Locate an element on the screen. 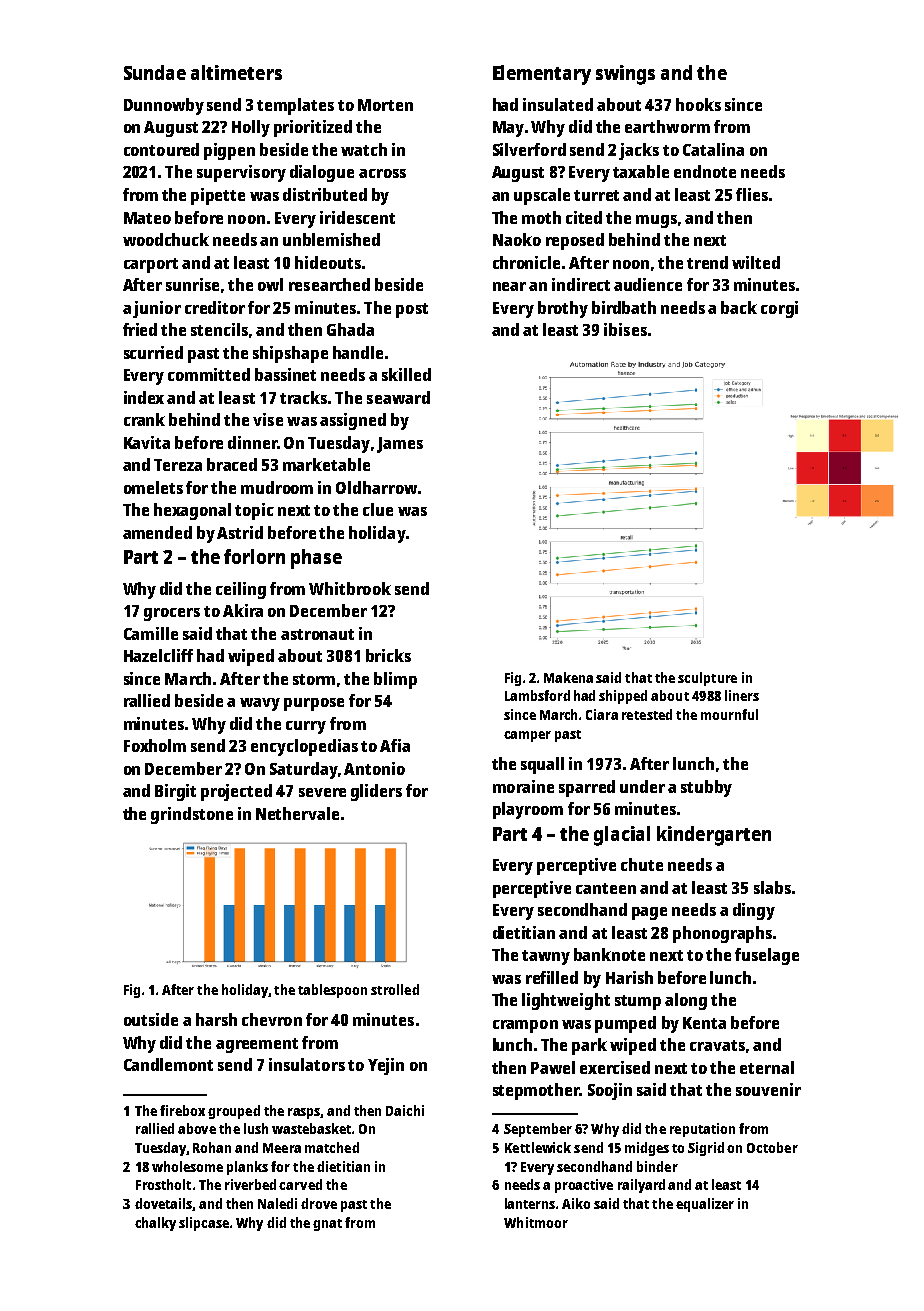 The width and height of the screenshot is (924, 1311). sculpture is located at coordinates (707, 679).
